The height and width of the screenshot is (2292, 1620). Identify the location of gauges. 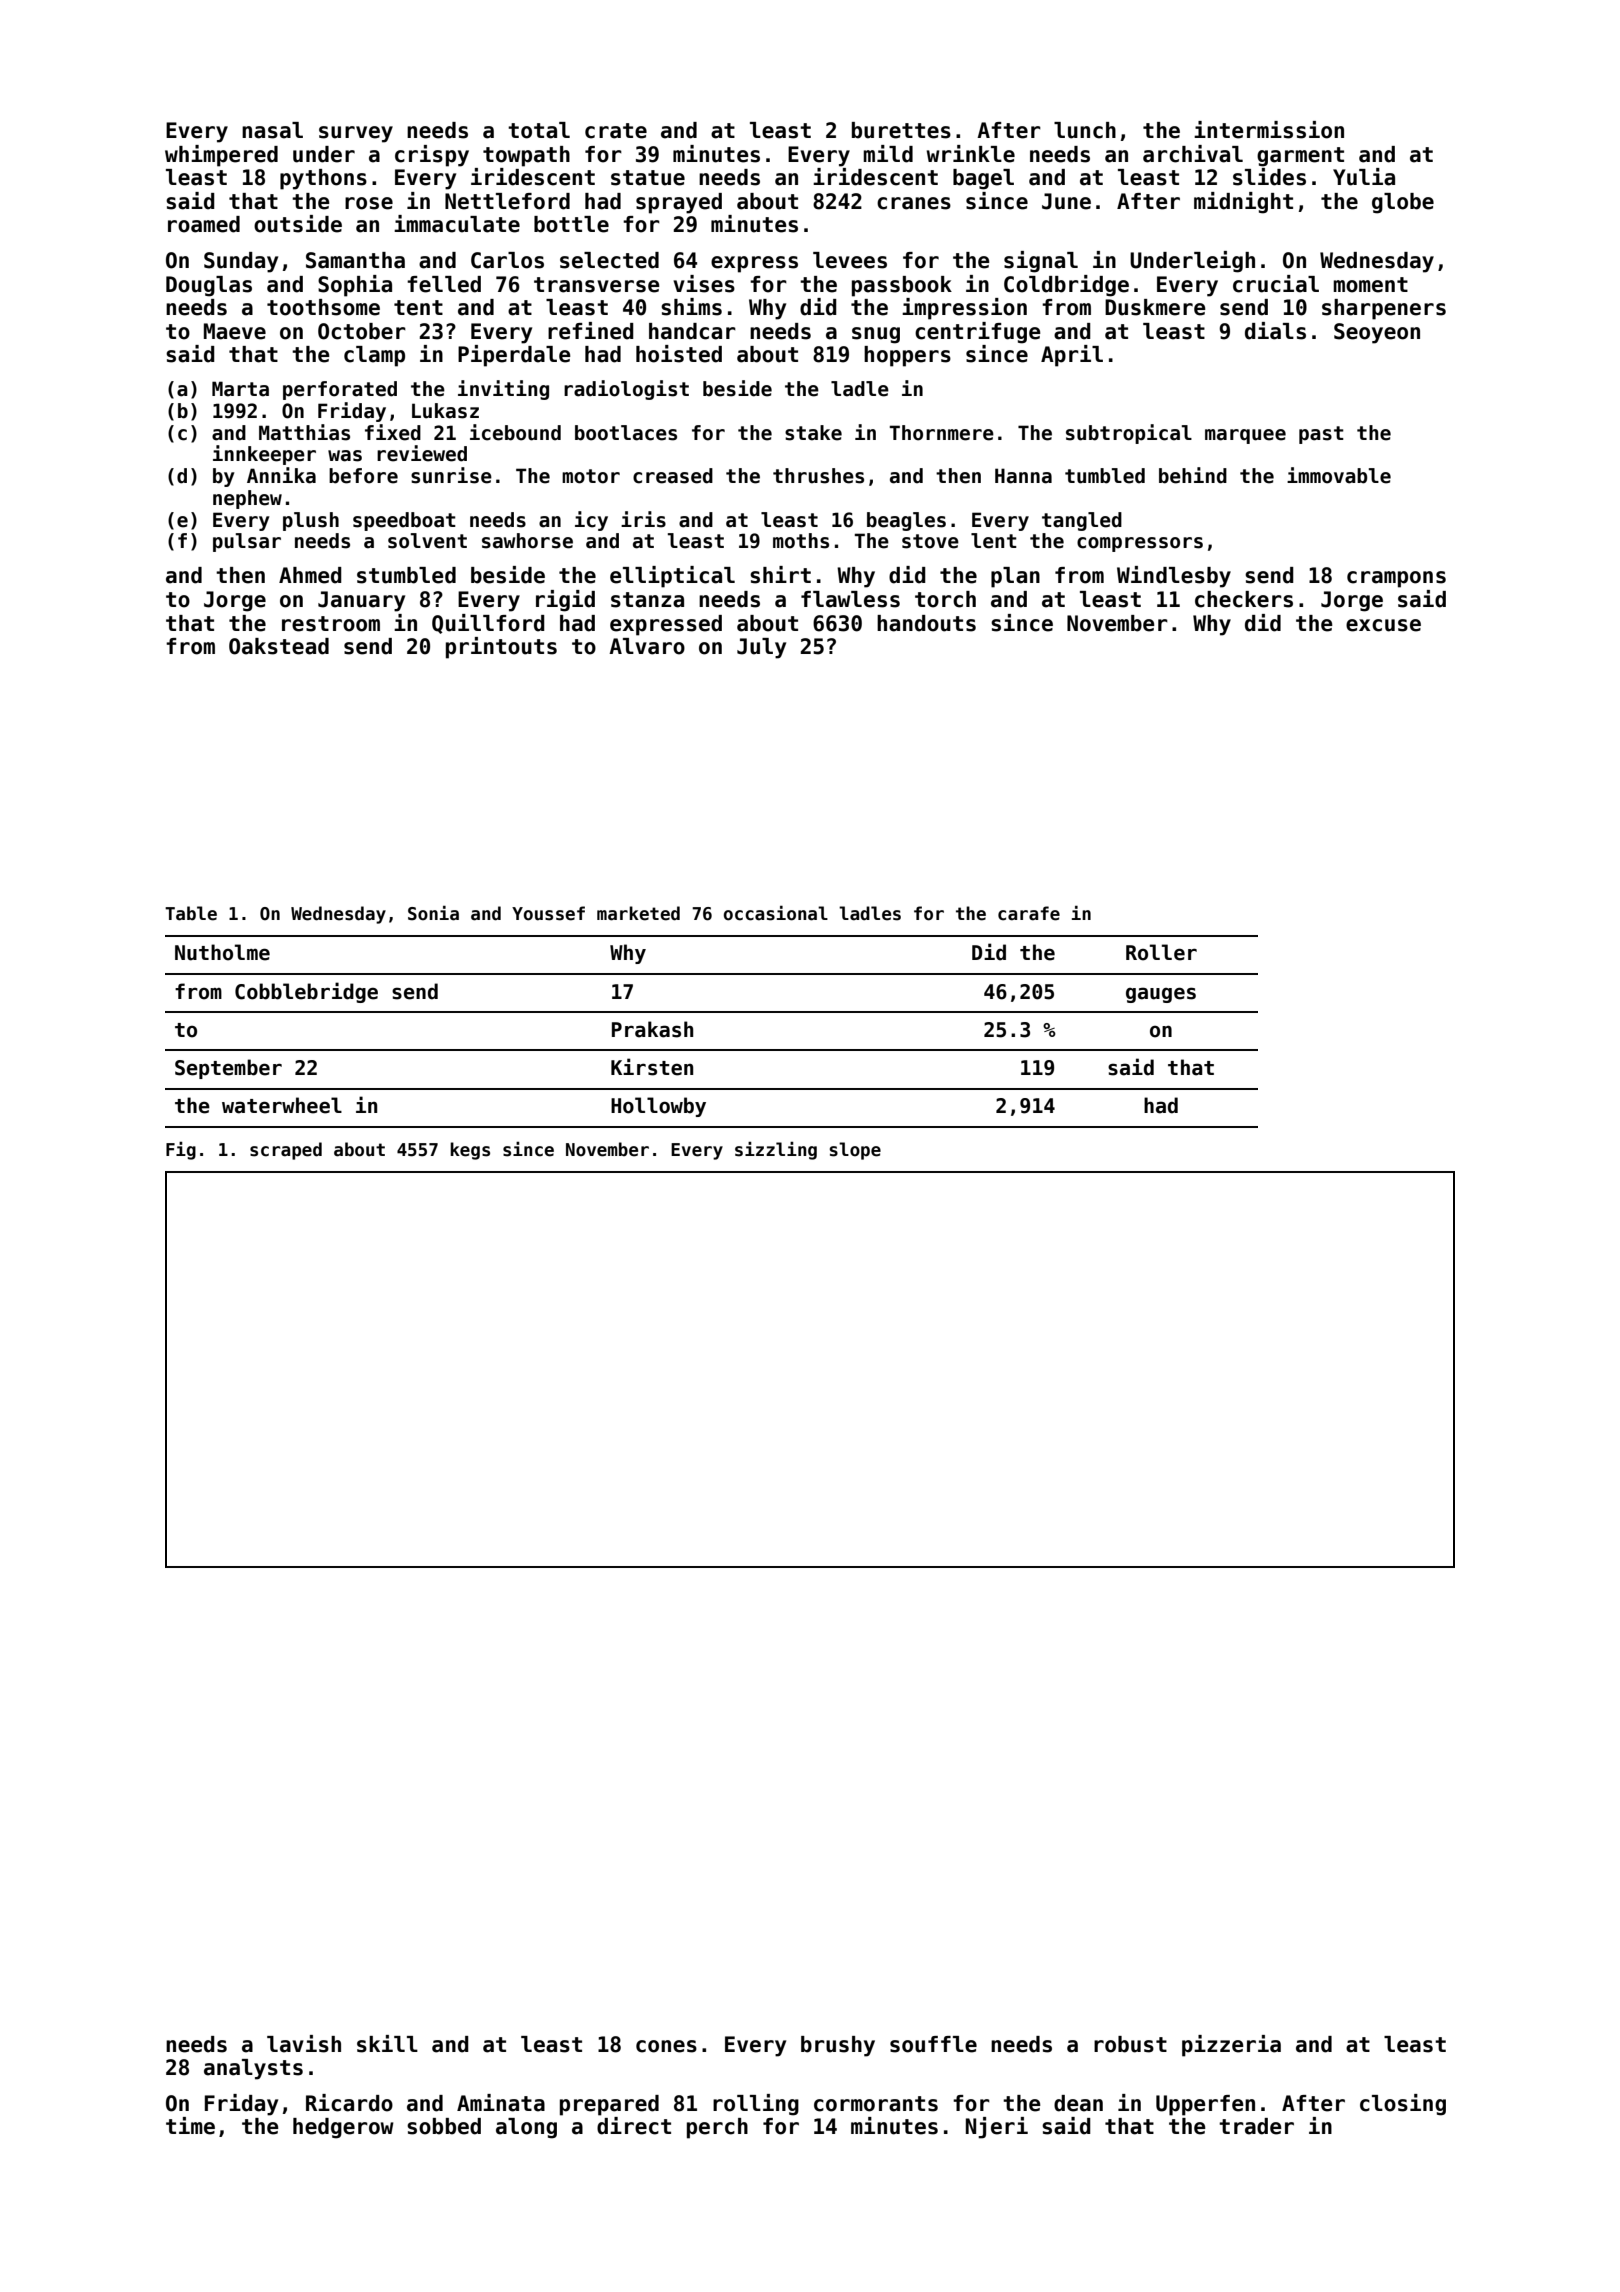
(1161, 995).
